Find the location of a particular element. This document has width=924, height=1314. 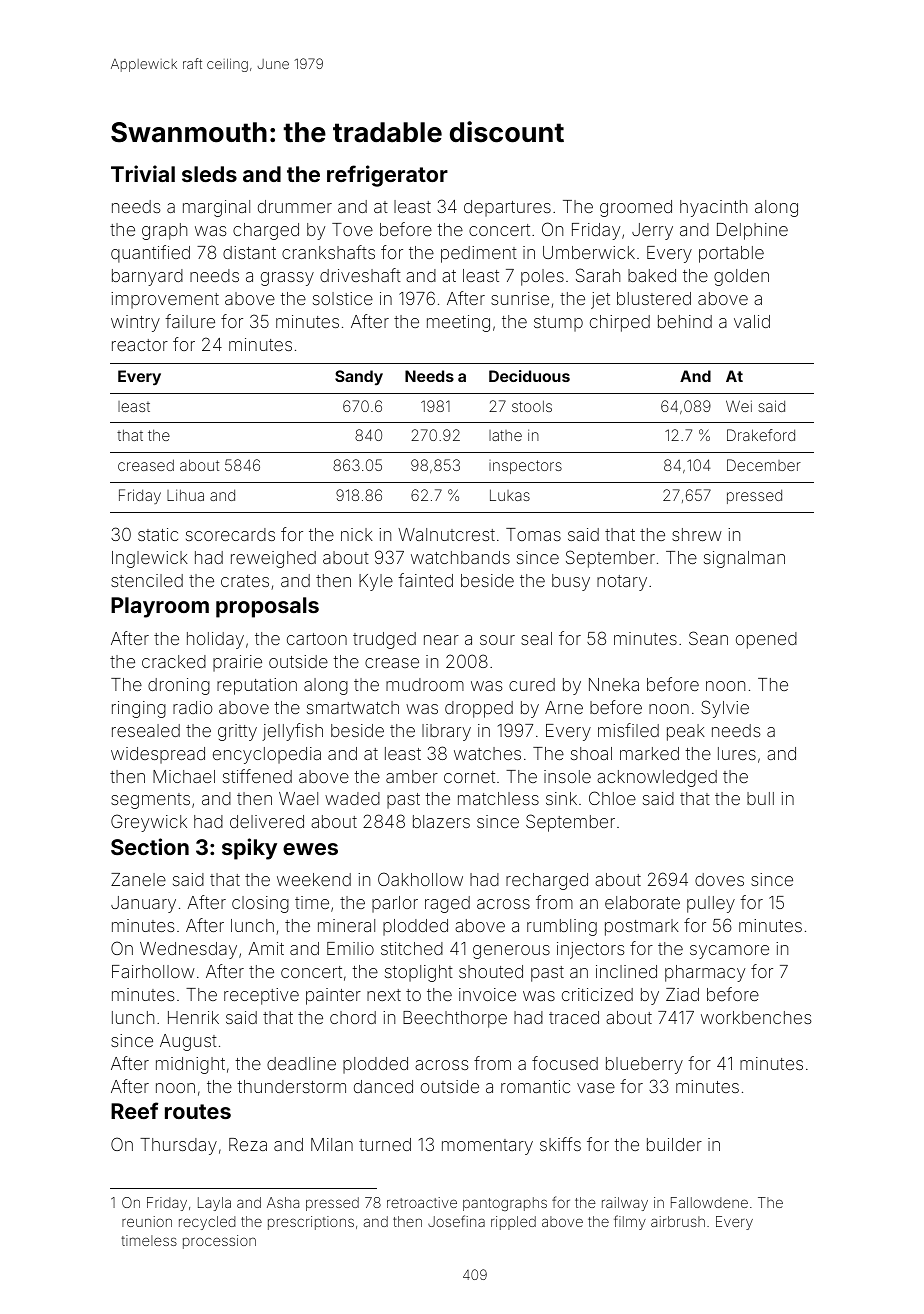

reactor is located at coordinates (140, 345).
